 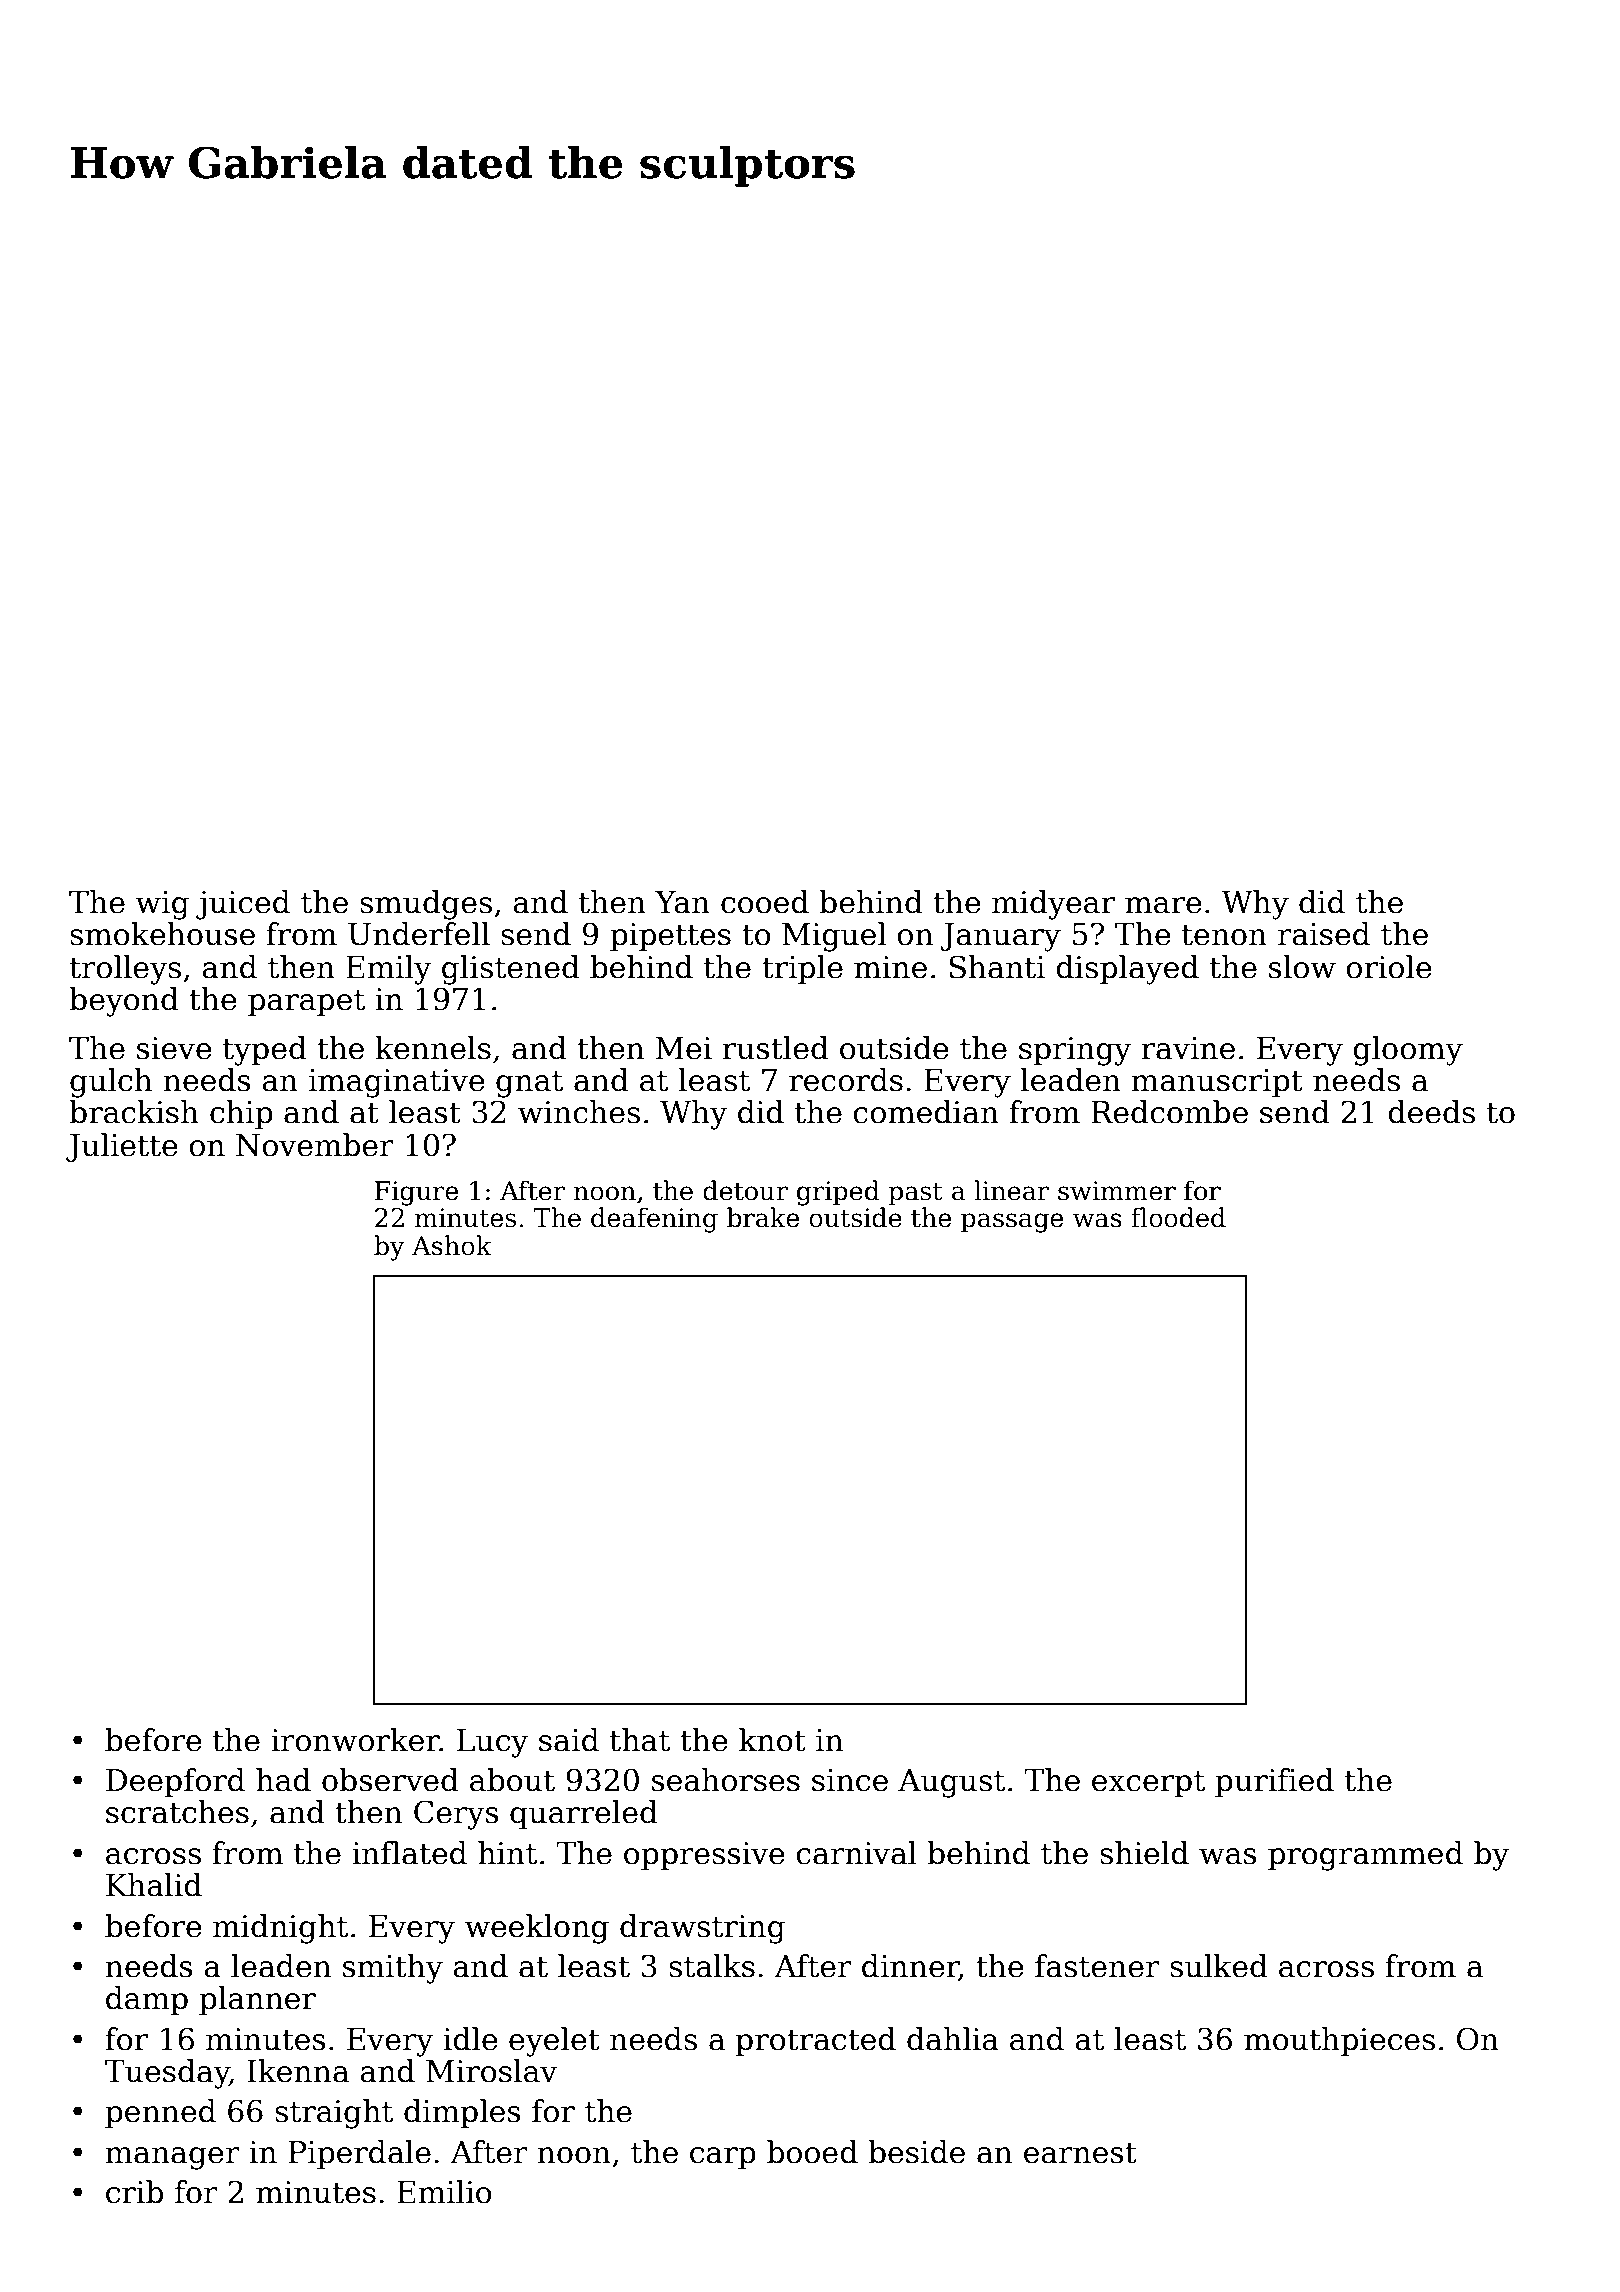 I want to click on Ashok, so click(x=452, y=1245).
